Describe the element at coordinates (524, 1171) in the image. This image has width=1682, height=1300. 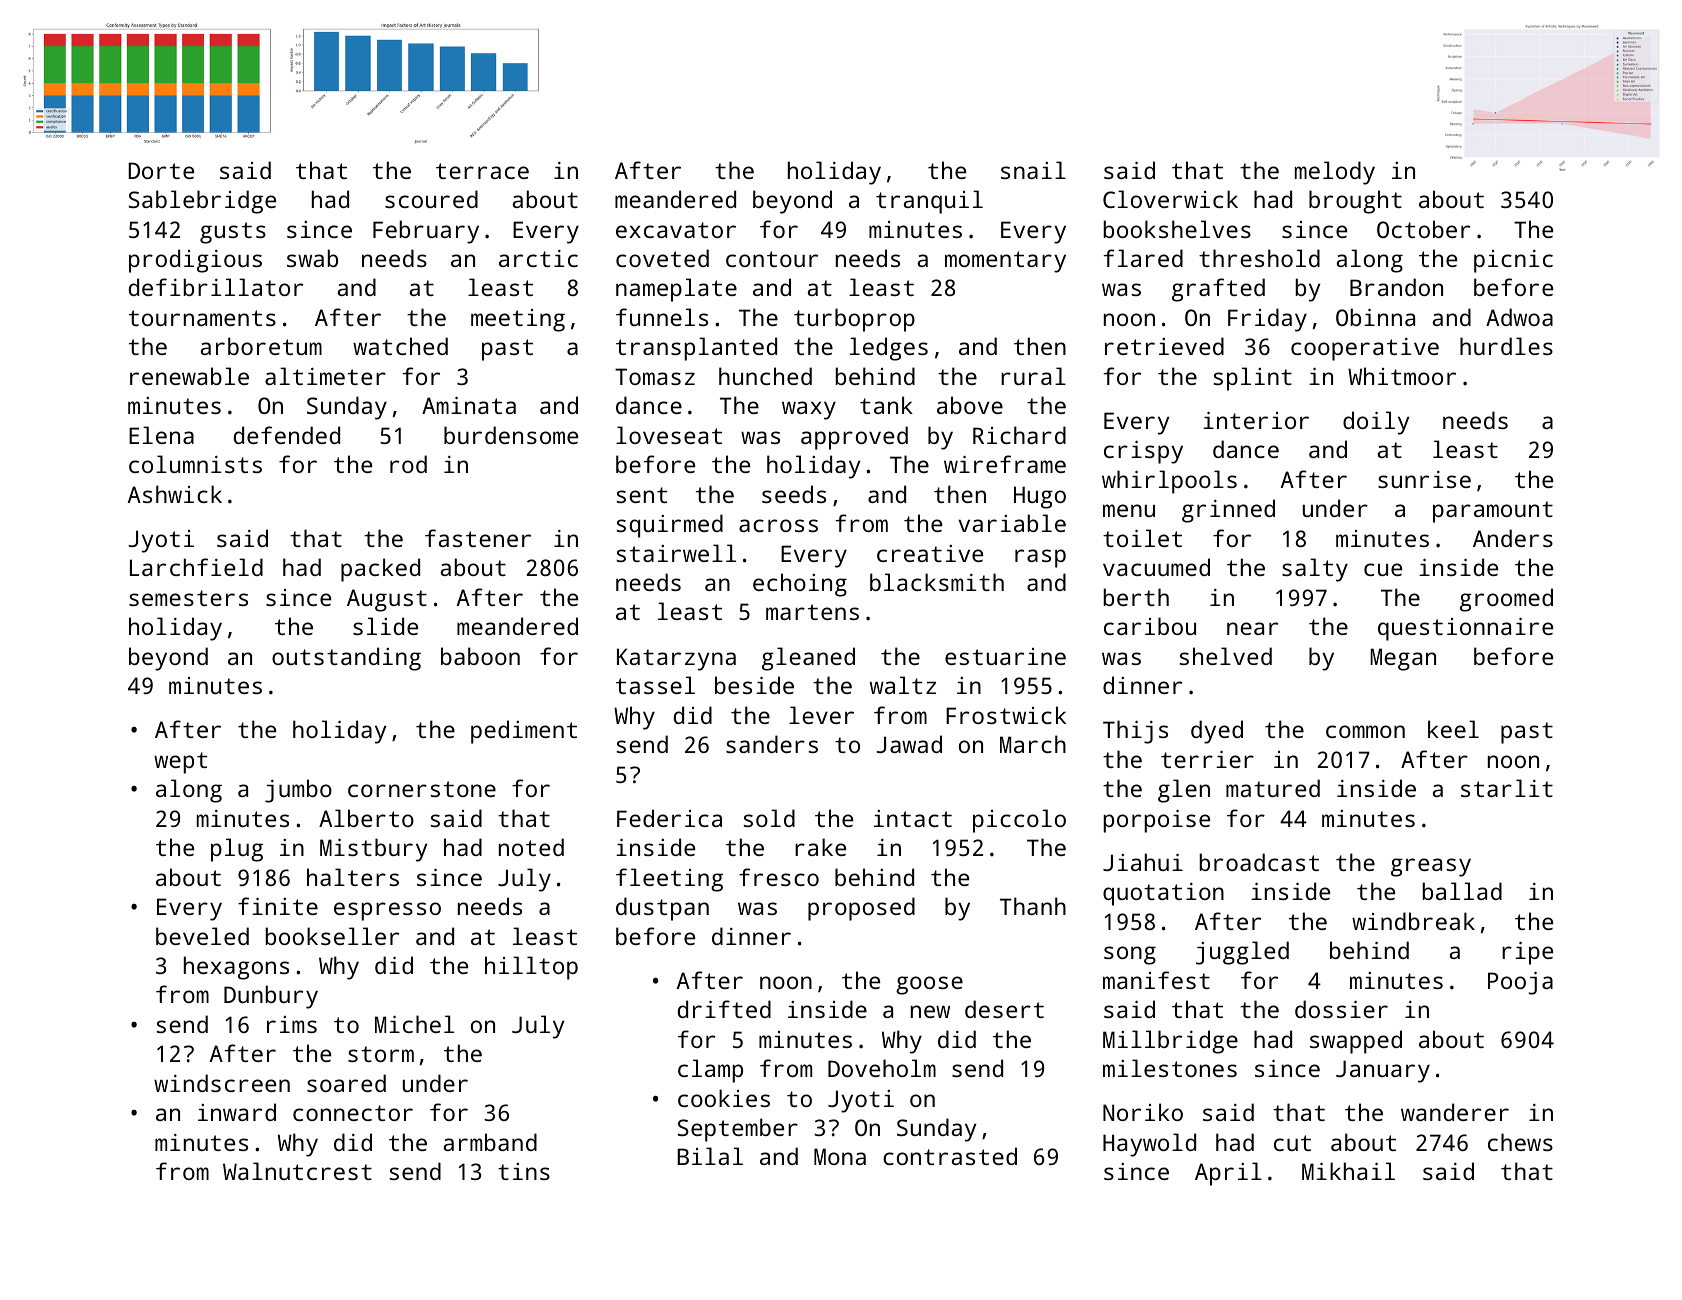
I see `tins` at that location.
